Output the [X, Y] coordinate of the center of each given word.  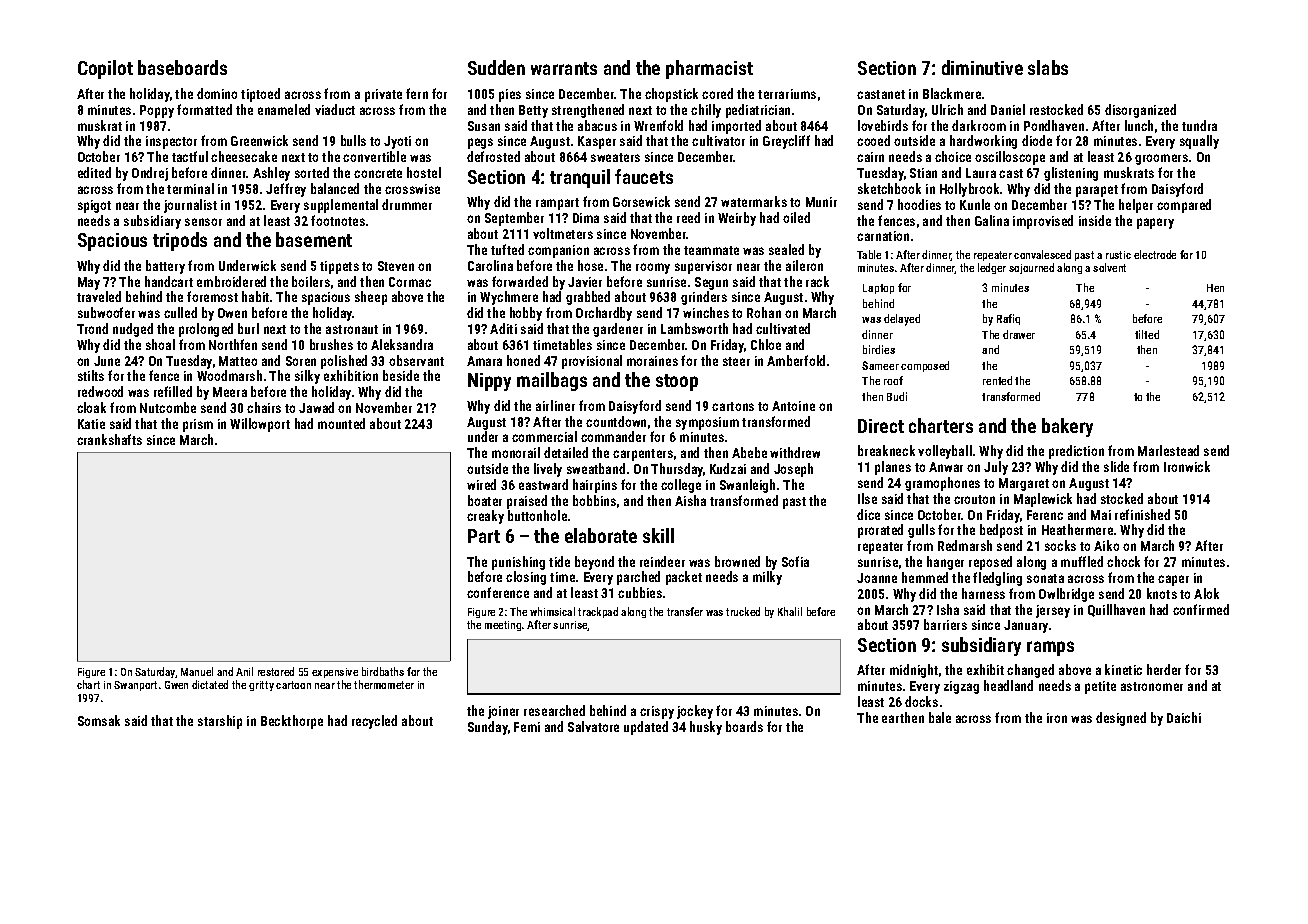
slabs [1048, 67]
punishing [518, 563]
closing [526, 578]
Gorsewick [641, 201]
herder [1164, 669]
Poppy [157, 111]
